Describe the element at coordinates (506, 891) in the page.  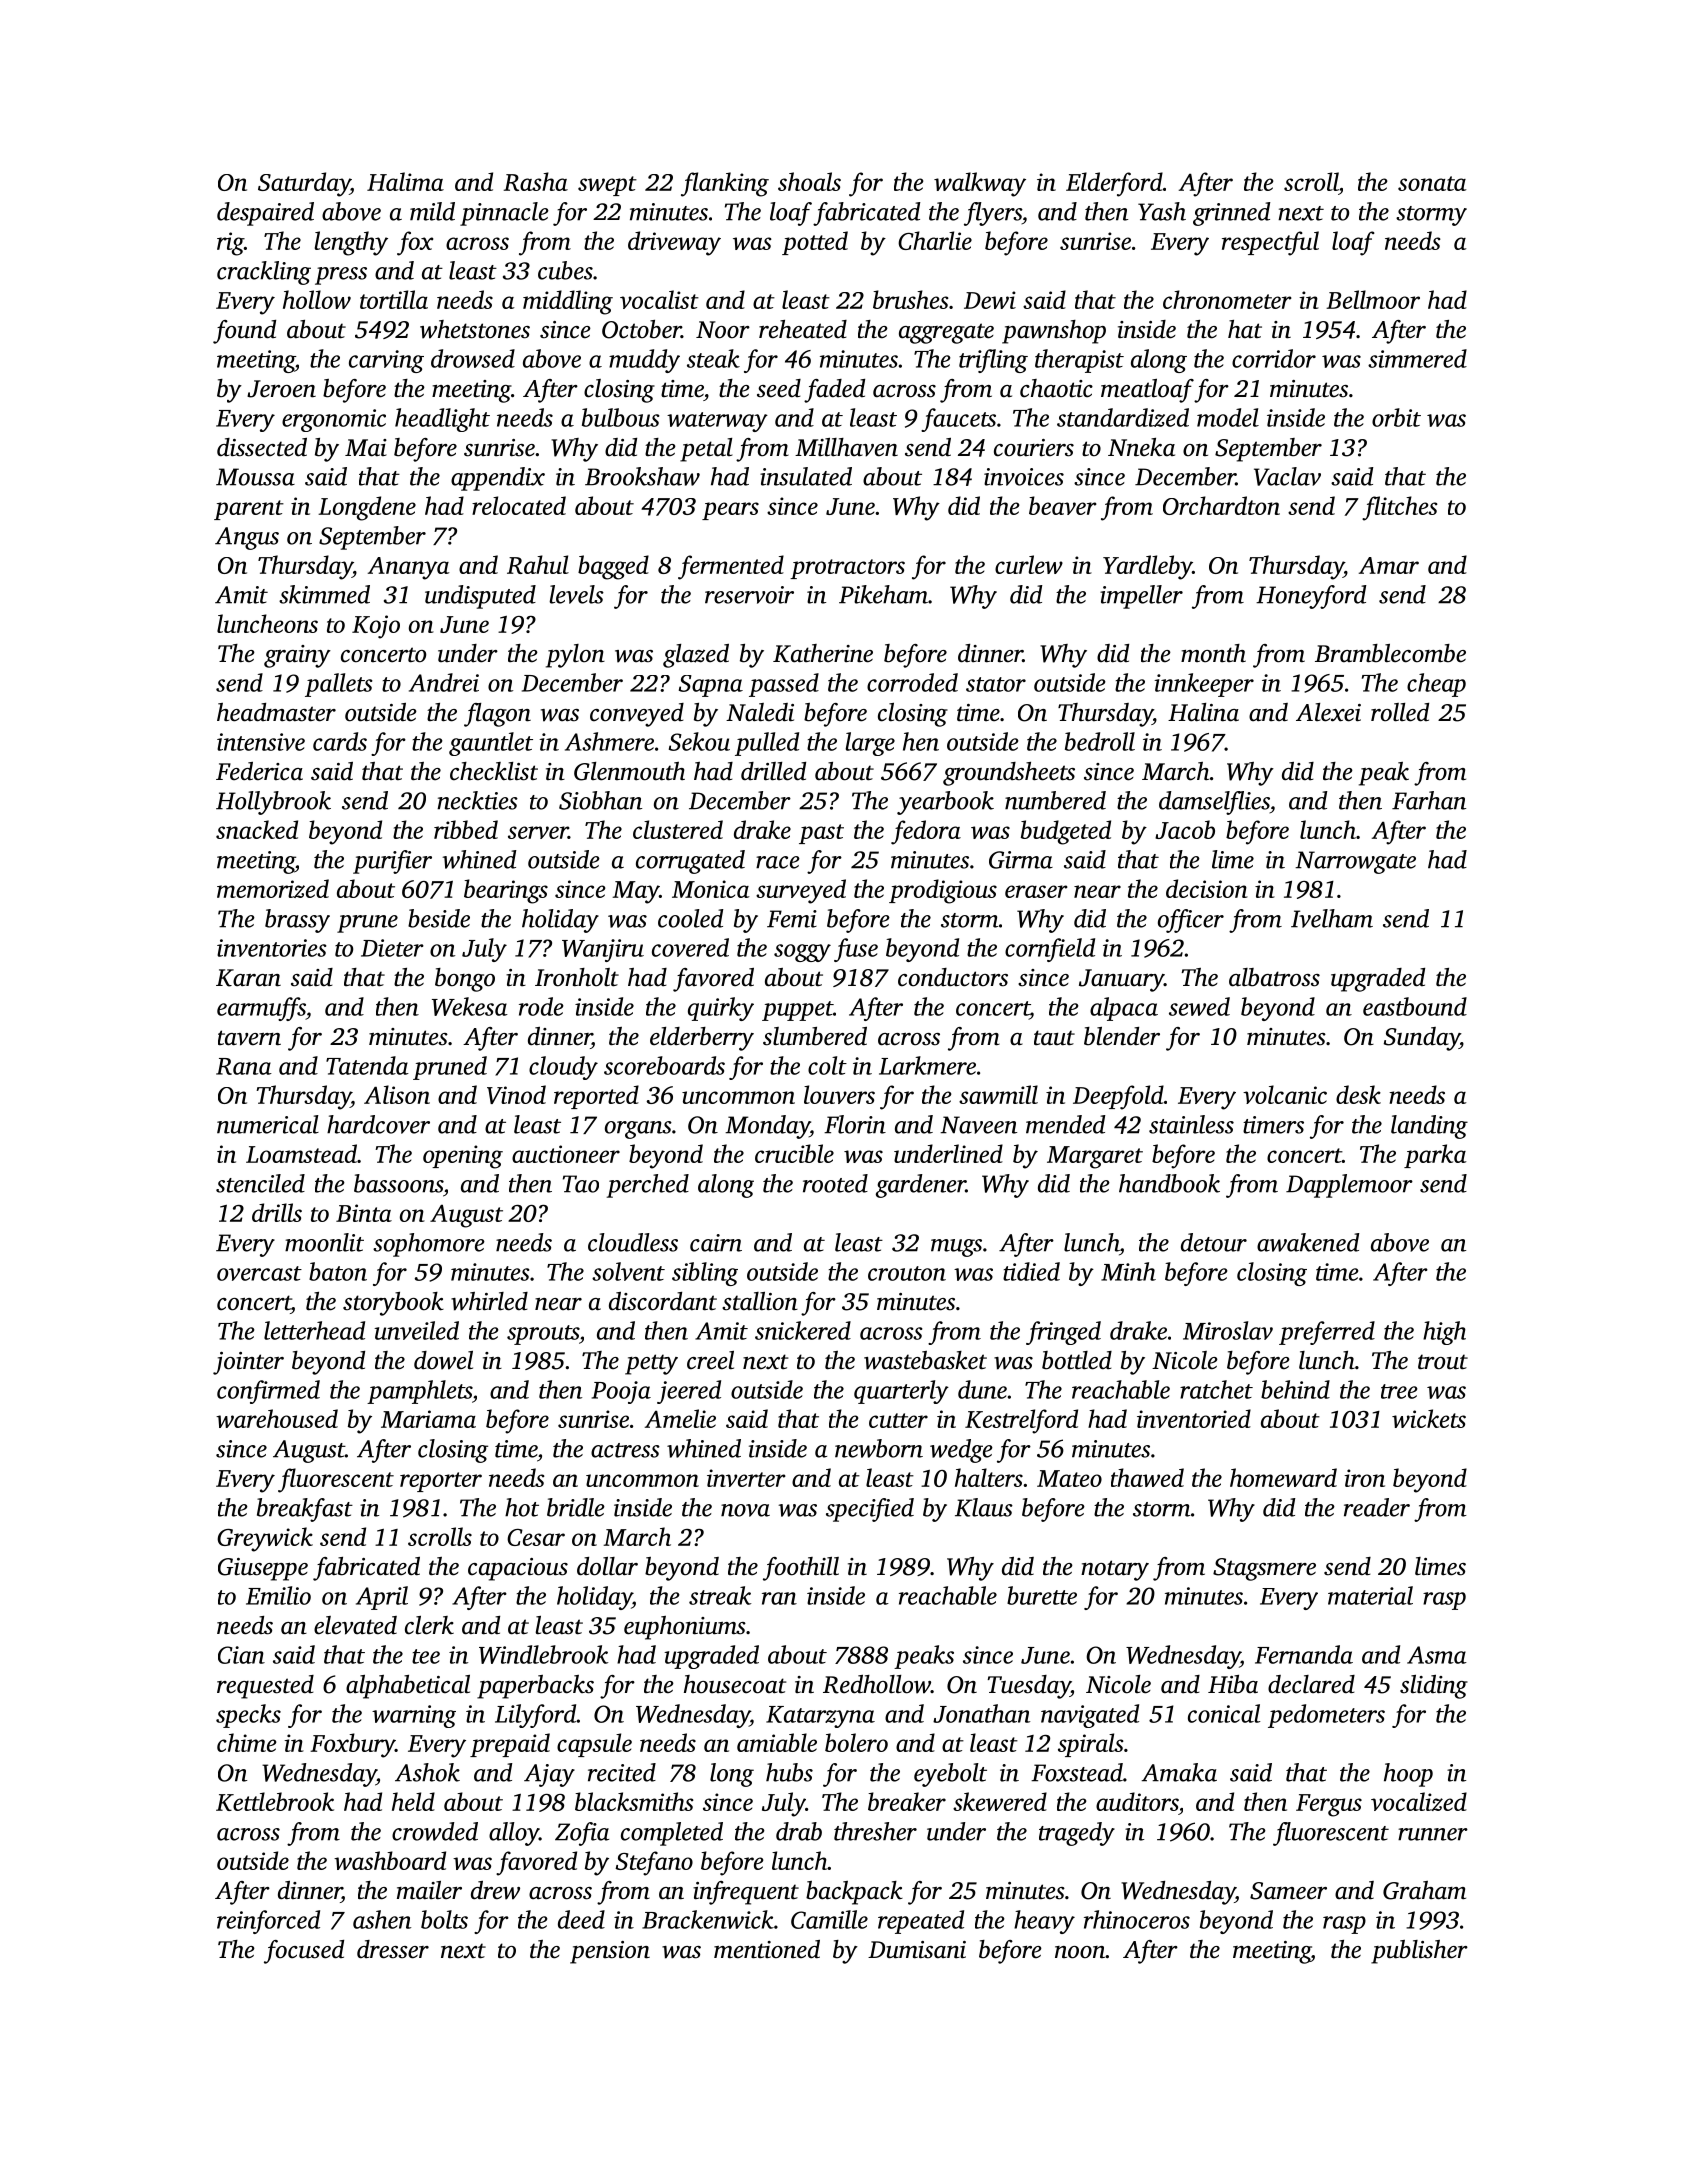
I see `bearings` at that location.
